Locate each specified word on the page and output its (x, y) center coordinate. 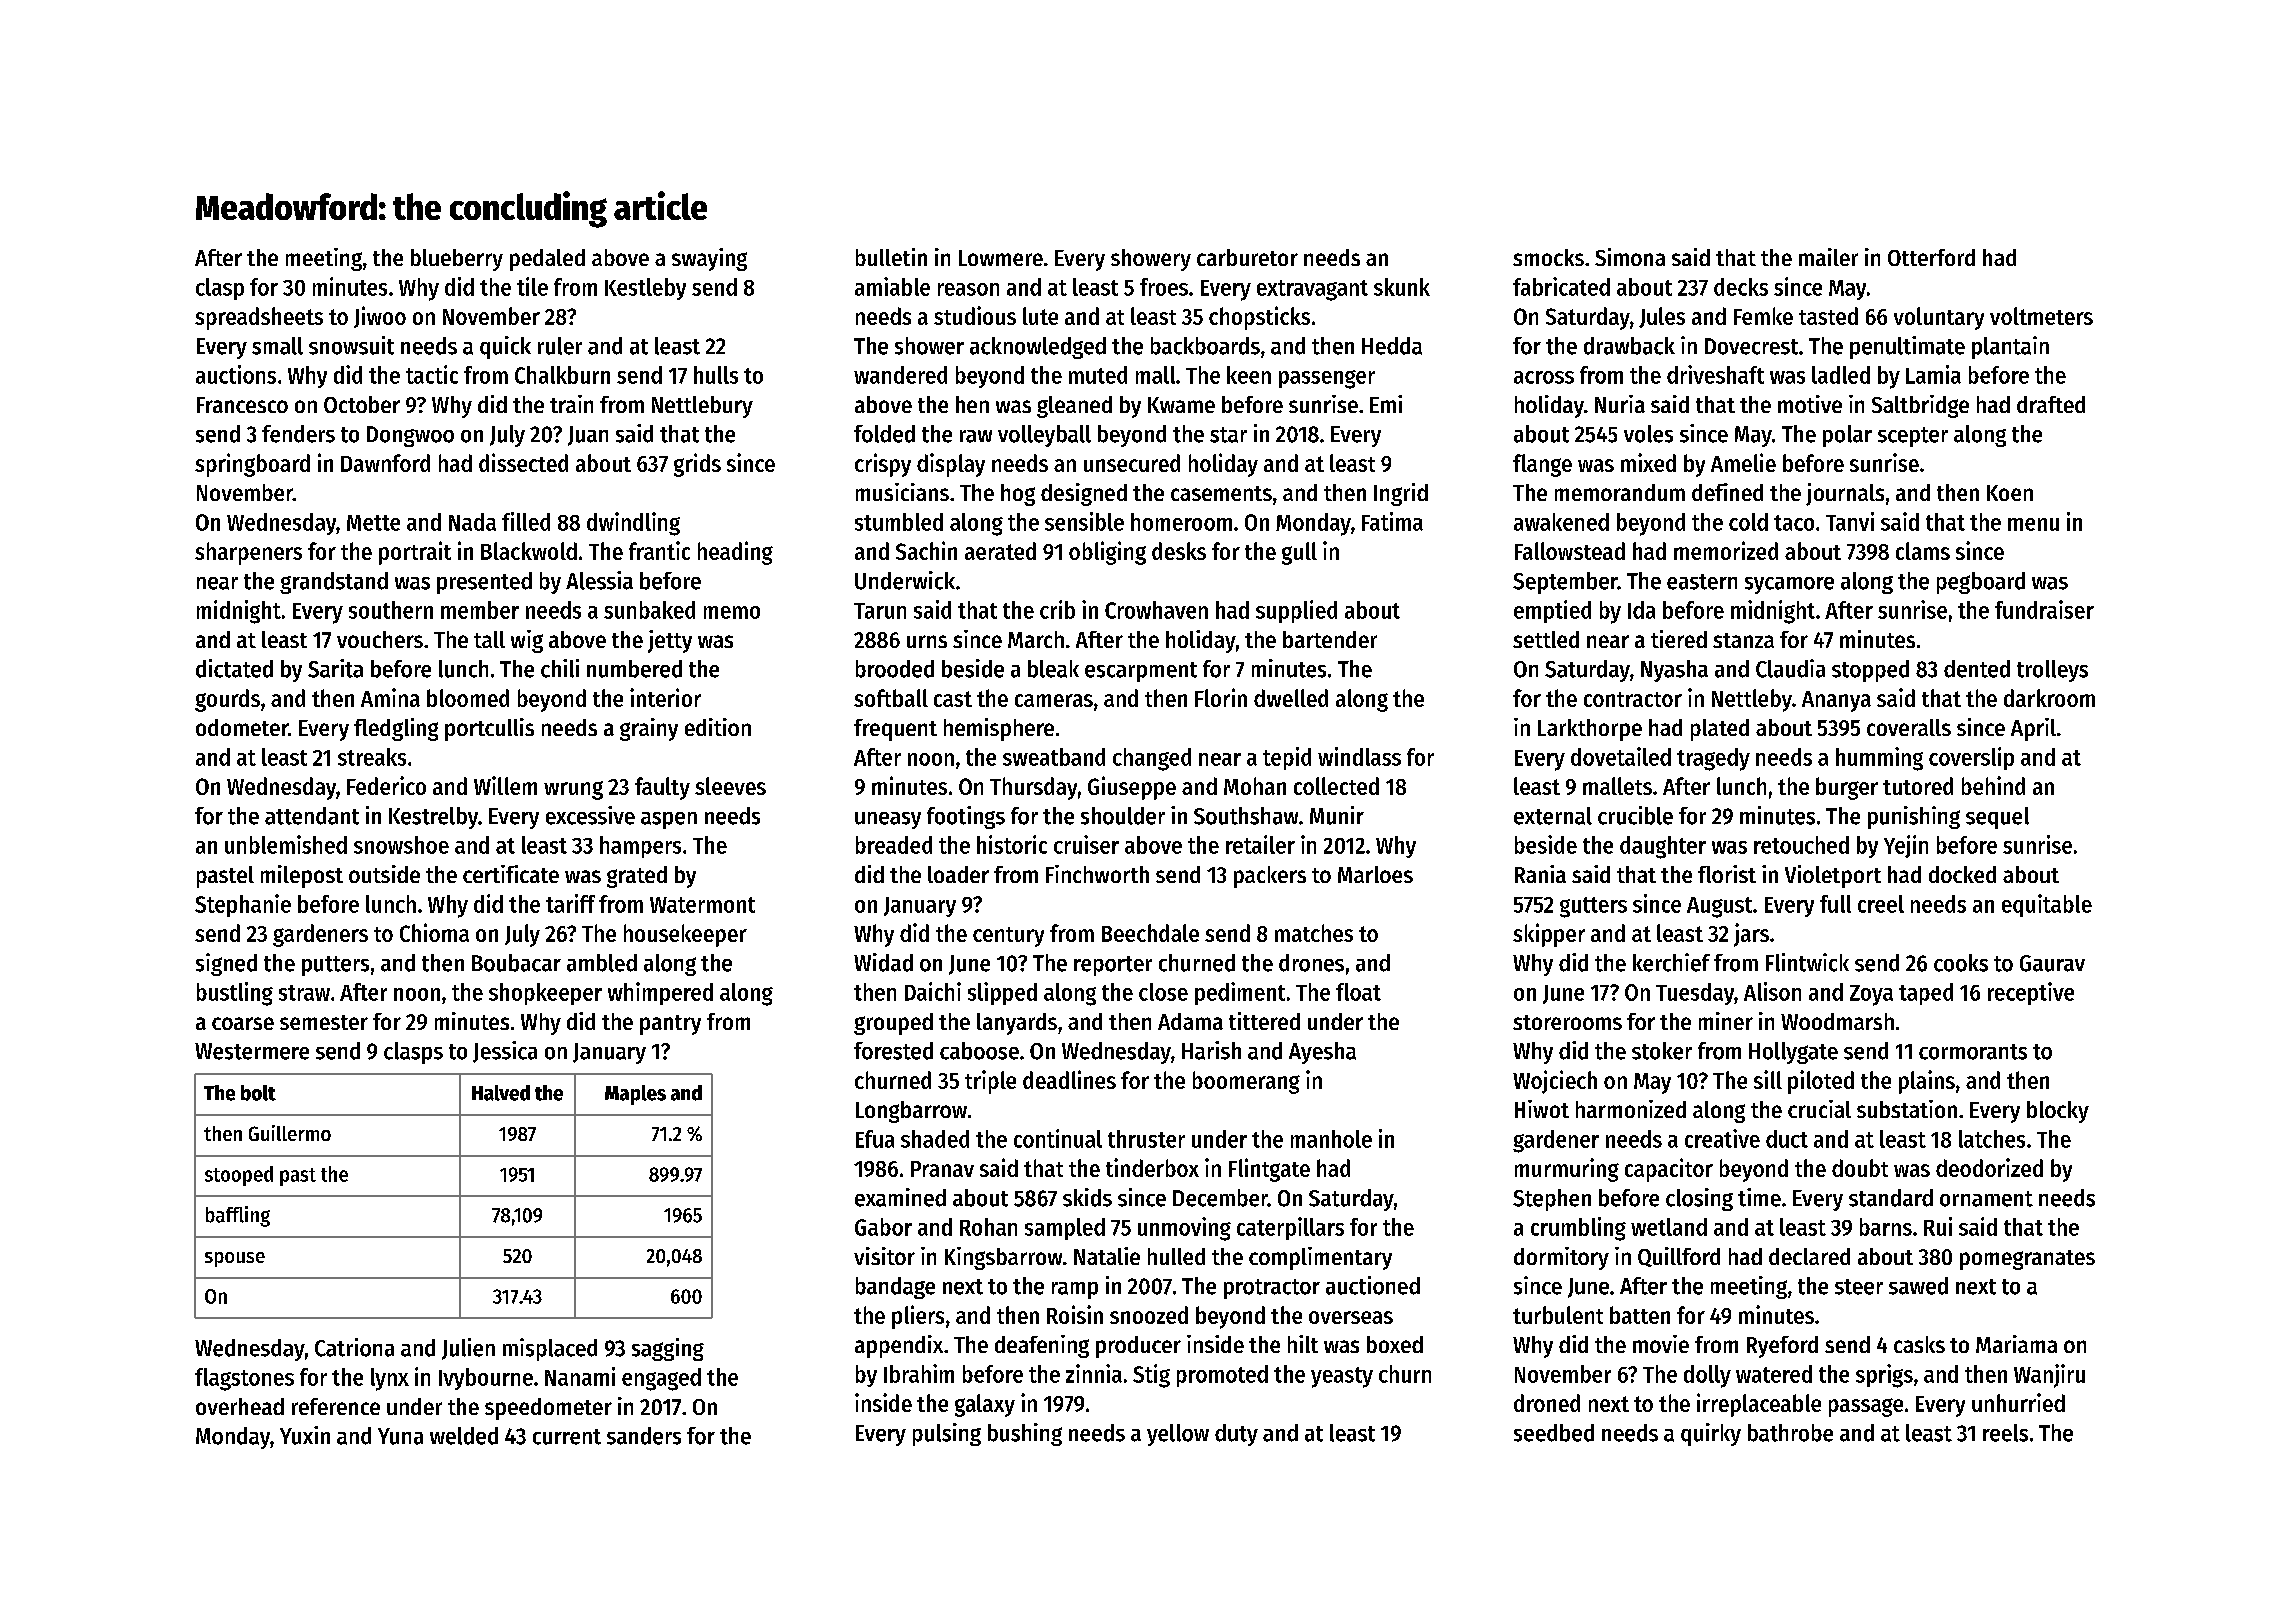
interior (665, 697)
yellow (1178, 1435)
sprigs (1884, 1376)
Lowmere (1001, 258)
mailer (1828, 257)
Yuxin (305, 1435)
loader (958, 874)
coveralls (1909, 727)
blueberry (457, 260)
